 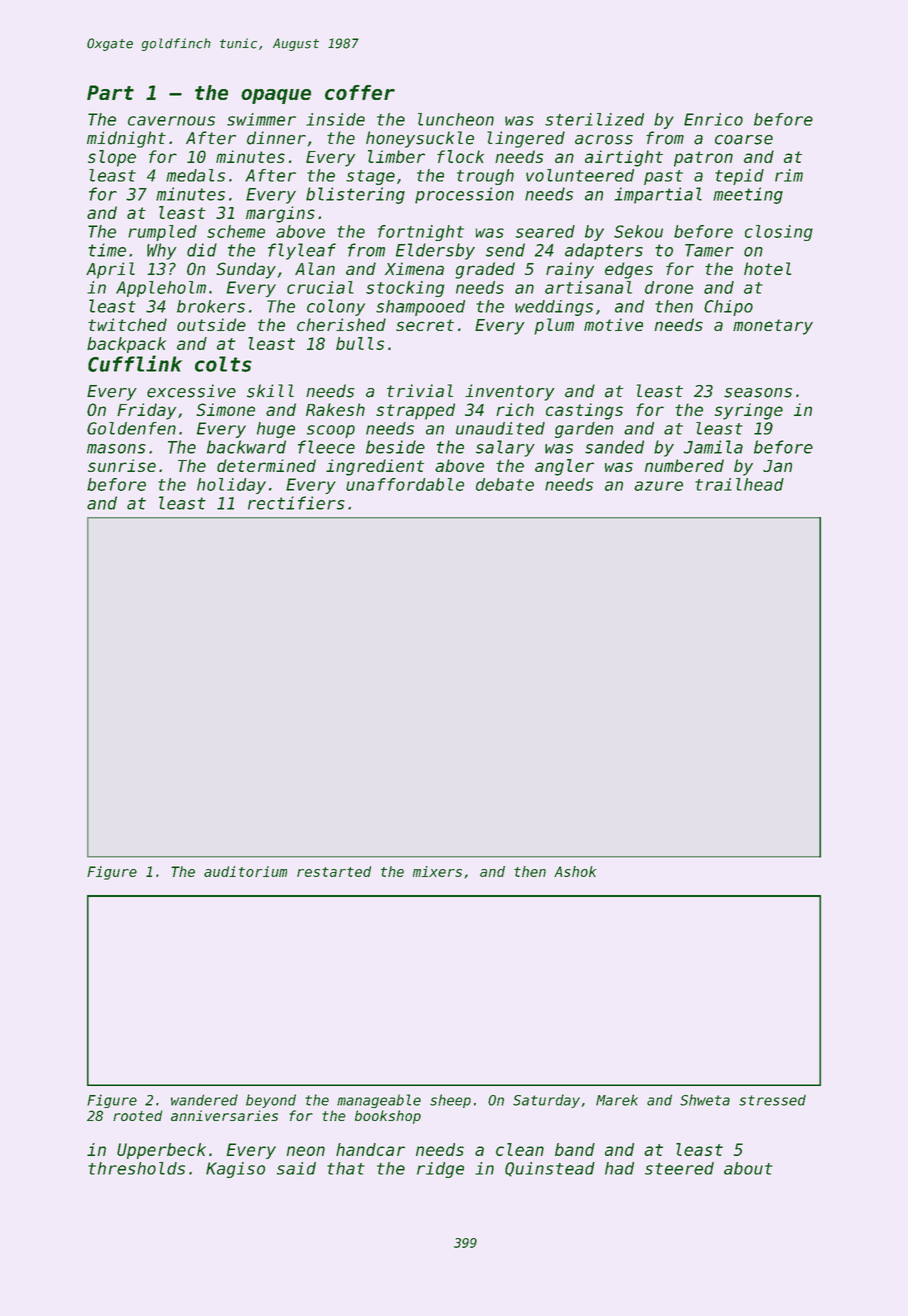 I want to click on Enrico, so click(x=713, y=119).
